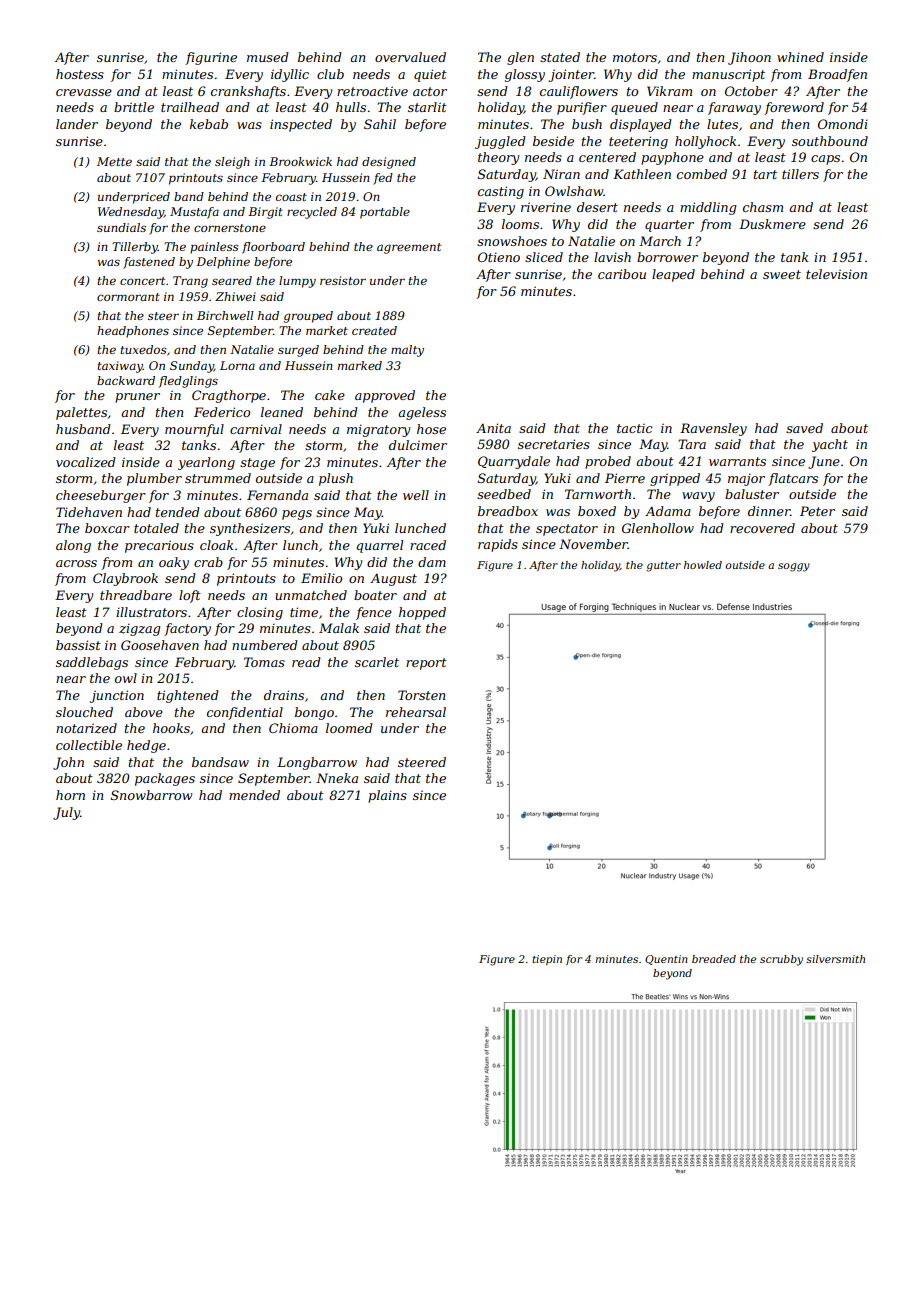 Image resolution: width=924 pixels, height=1308 pixels. Describe the element at coordinates (547, 960) in the screenshot. I see `tiepin` at that location.
